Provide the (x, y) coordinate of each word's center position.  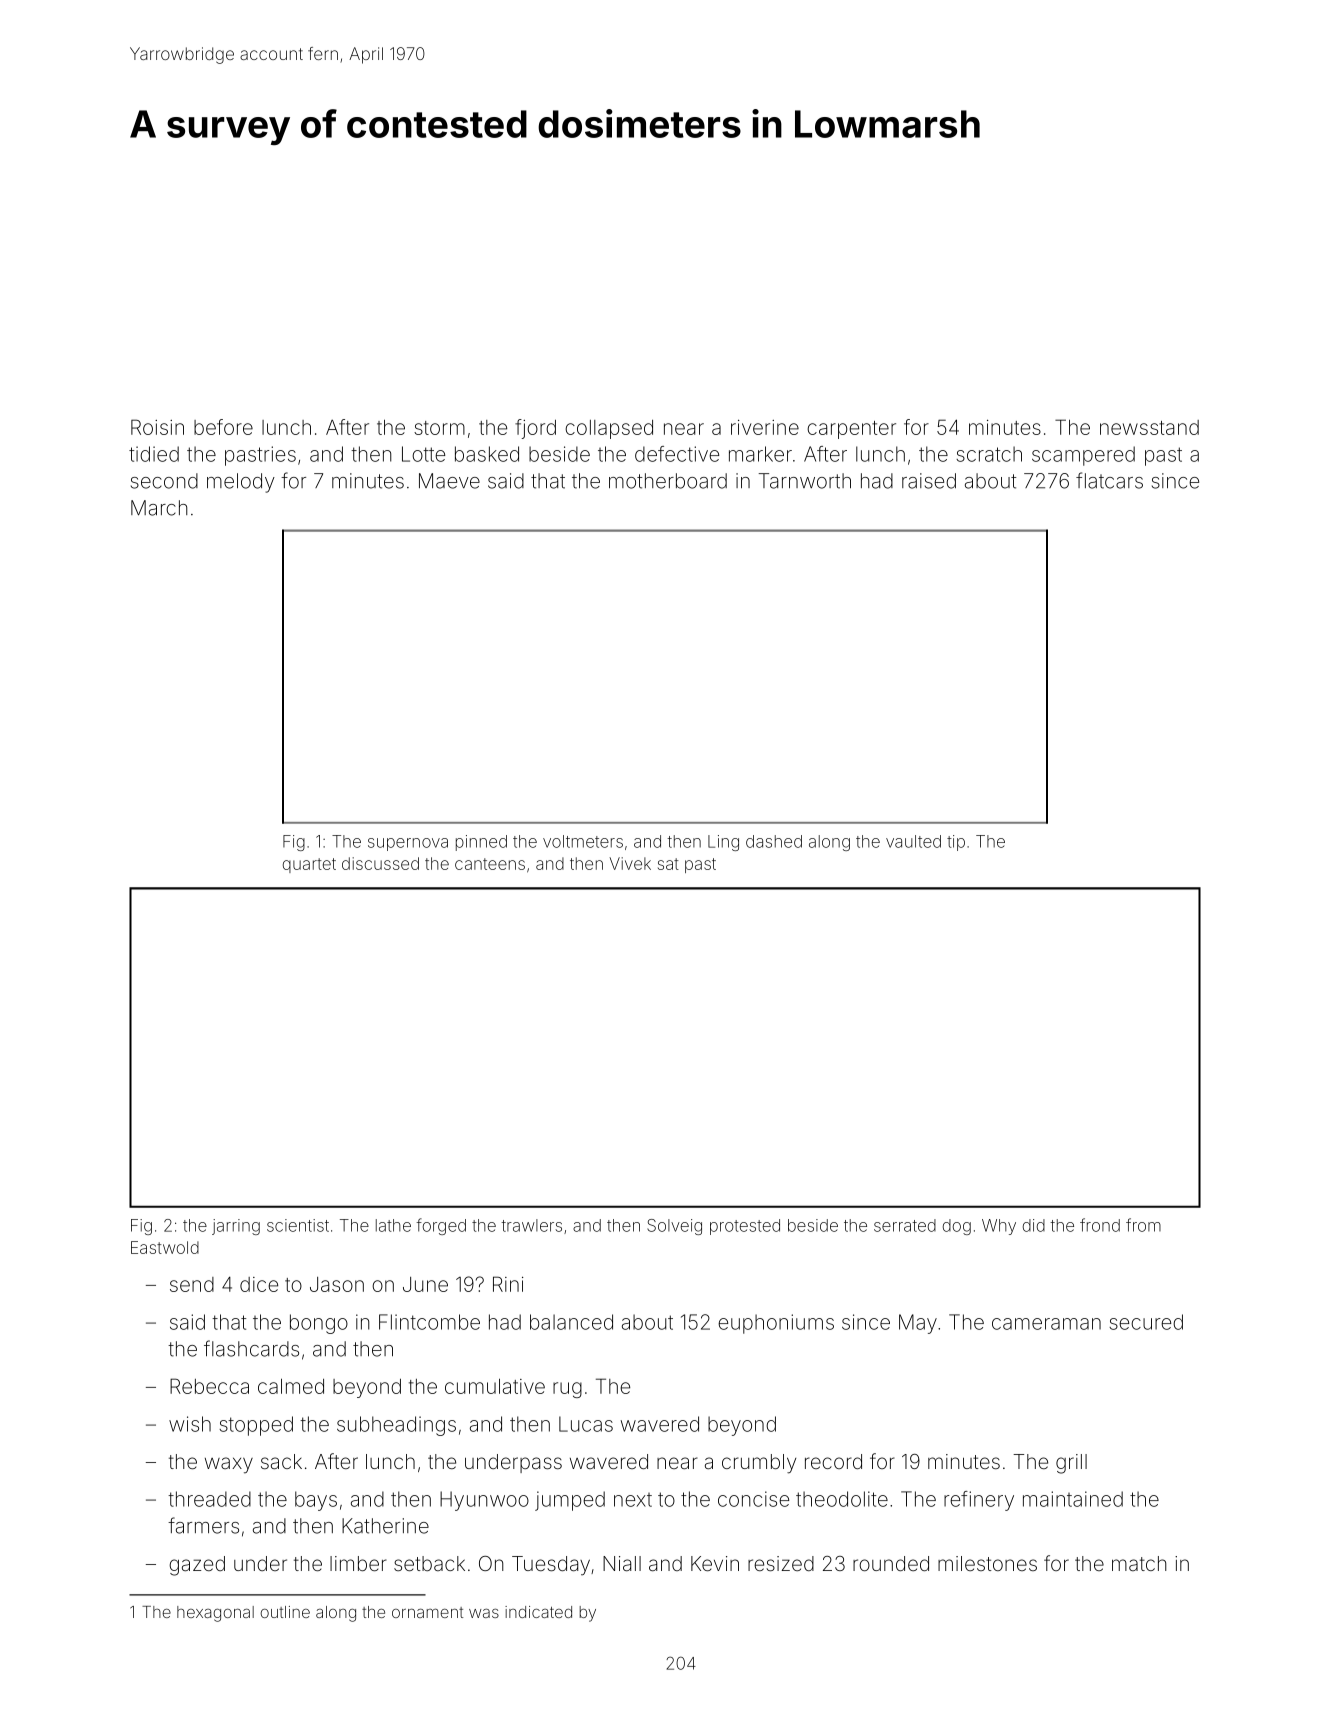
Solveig (674, 1227)
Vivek (630, 863)
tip (956, 843)
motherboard (668, 481)
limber (358, 1563)
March (159, 508)
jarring (236, 1227)
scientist (298, 1225)
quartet (309, 865)
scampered (1083, 456)
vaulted (913, 841)
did (1034, 1225)
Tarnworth (805, 481)
